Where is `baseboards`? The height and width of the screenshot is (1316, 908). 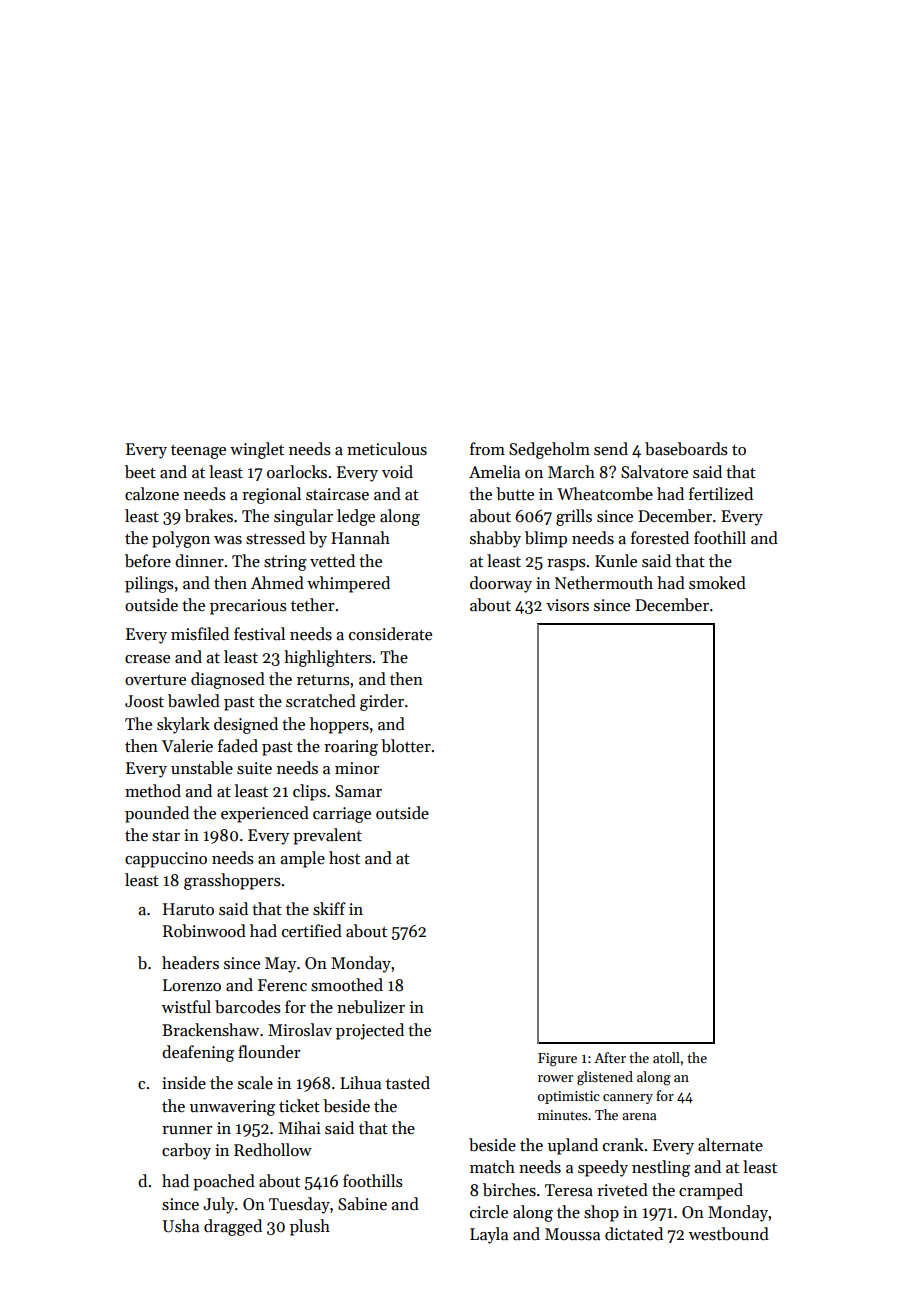 baseboards is located at coordinates (686, 449).
